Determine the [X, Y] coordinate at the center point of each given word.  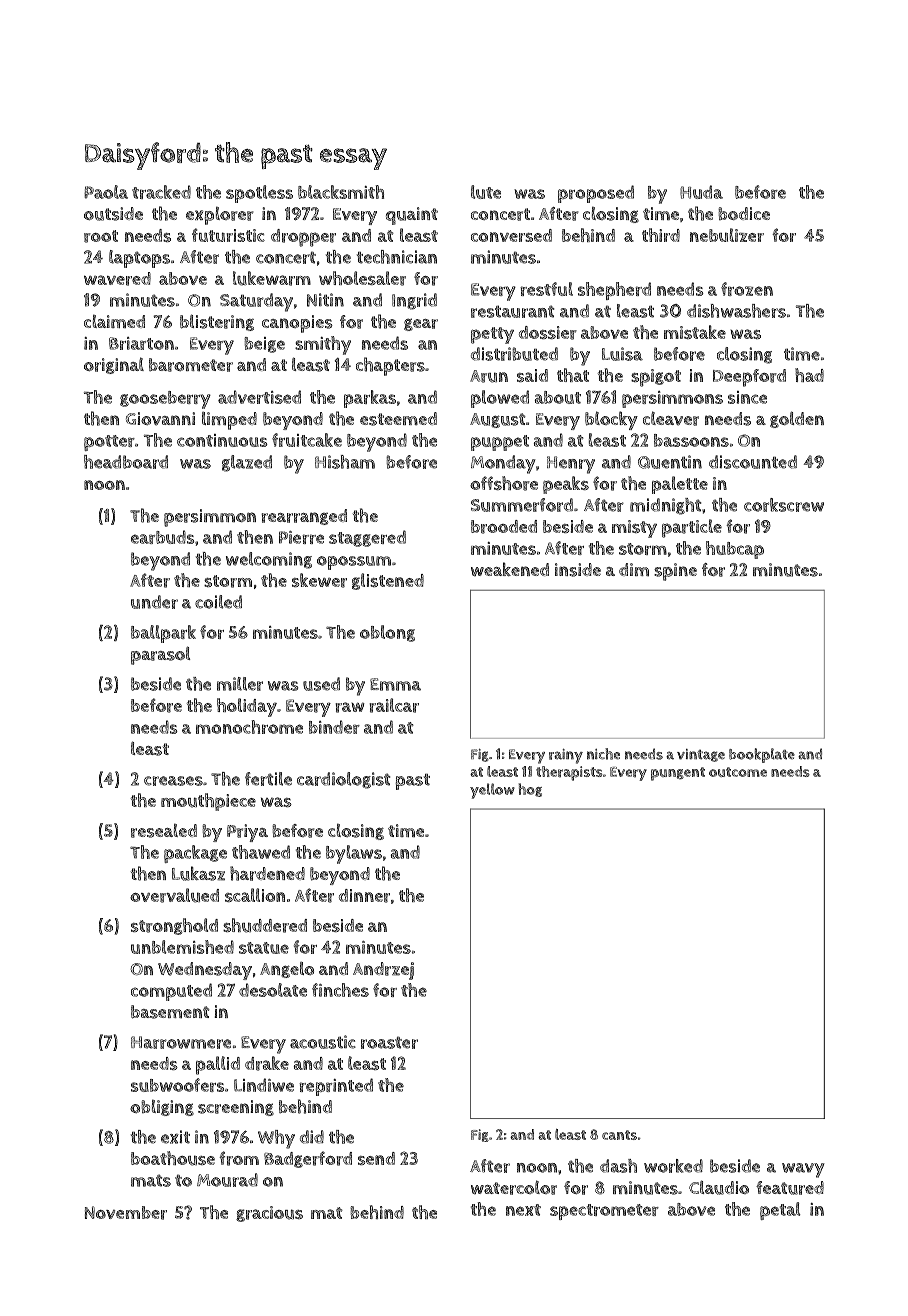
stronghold [174, 926]
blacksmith [341, 192]
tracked [161, 192]
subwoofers [178, 1085]
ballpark [163, 634]
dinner [364, 896]
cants [619, 1135]
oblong [387, 633]
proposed [596, 194]
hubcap [735, 550]
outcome [738, 772]
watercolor [514, 1187]
